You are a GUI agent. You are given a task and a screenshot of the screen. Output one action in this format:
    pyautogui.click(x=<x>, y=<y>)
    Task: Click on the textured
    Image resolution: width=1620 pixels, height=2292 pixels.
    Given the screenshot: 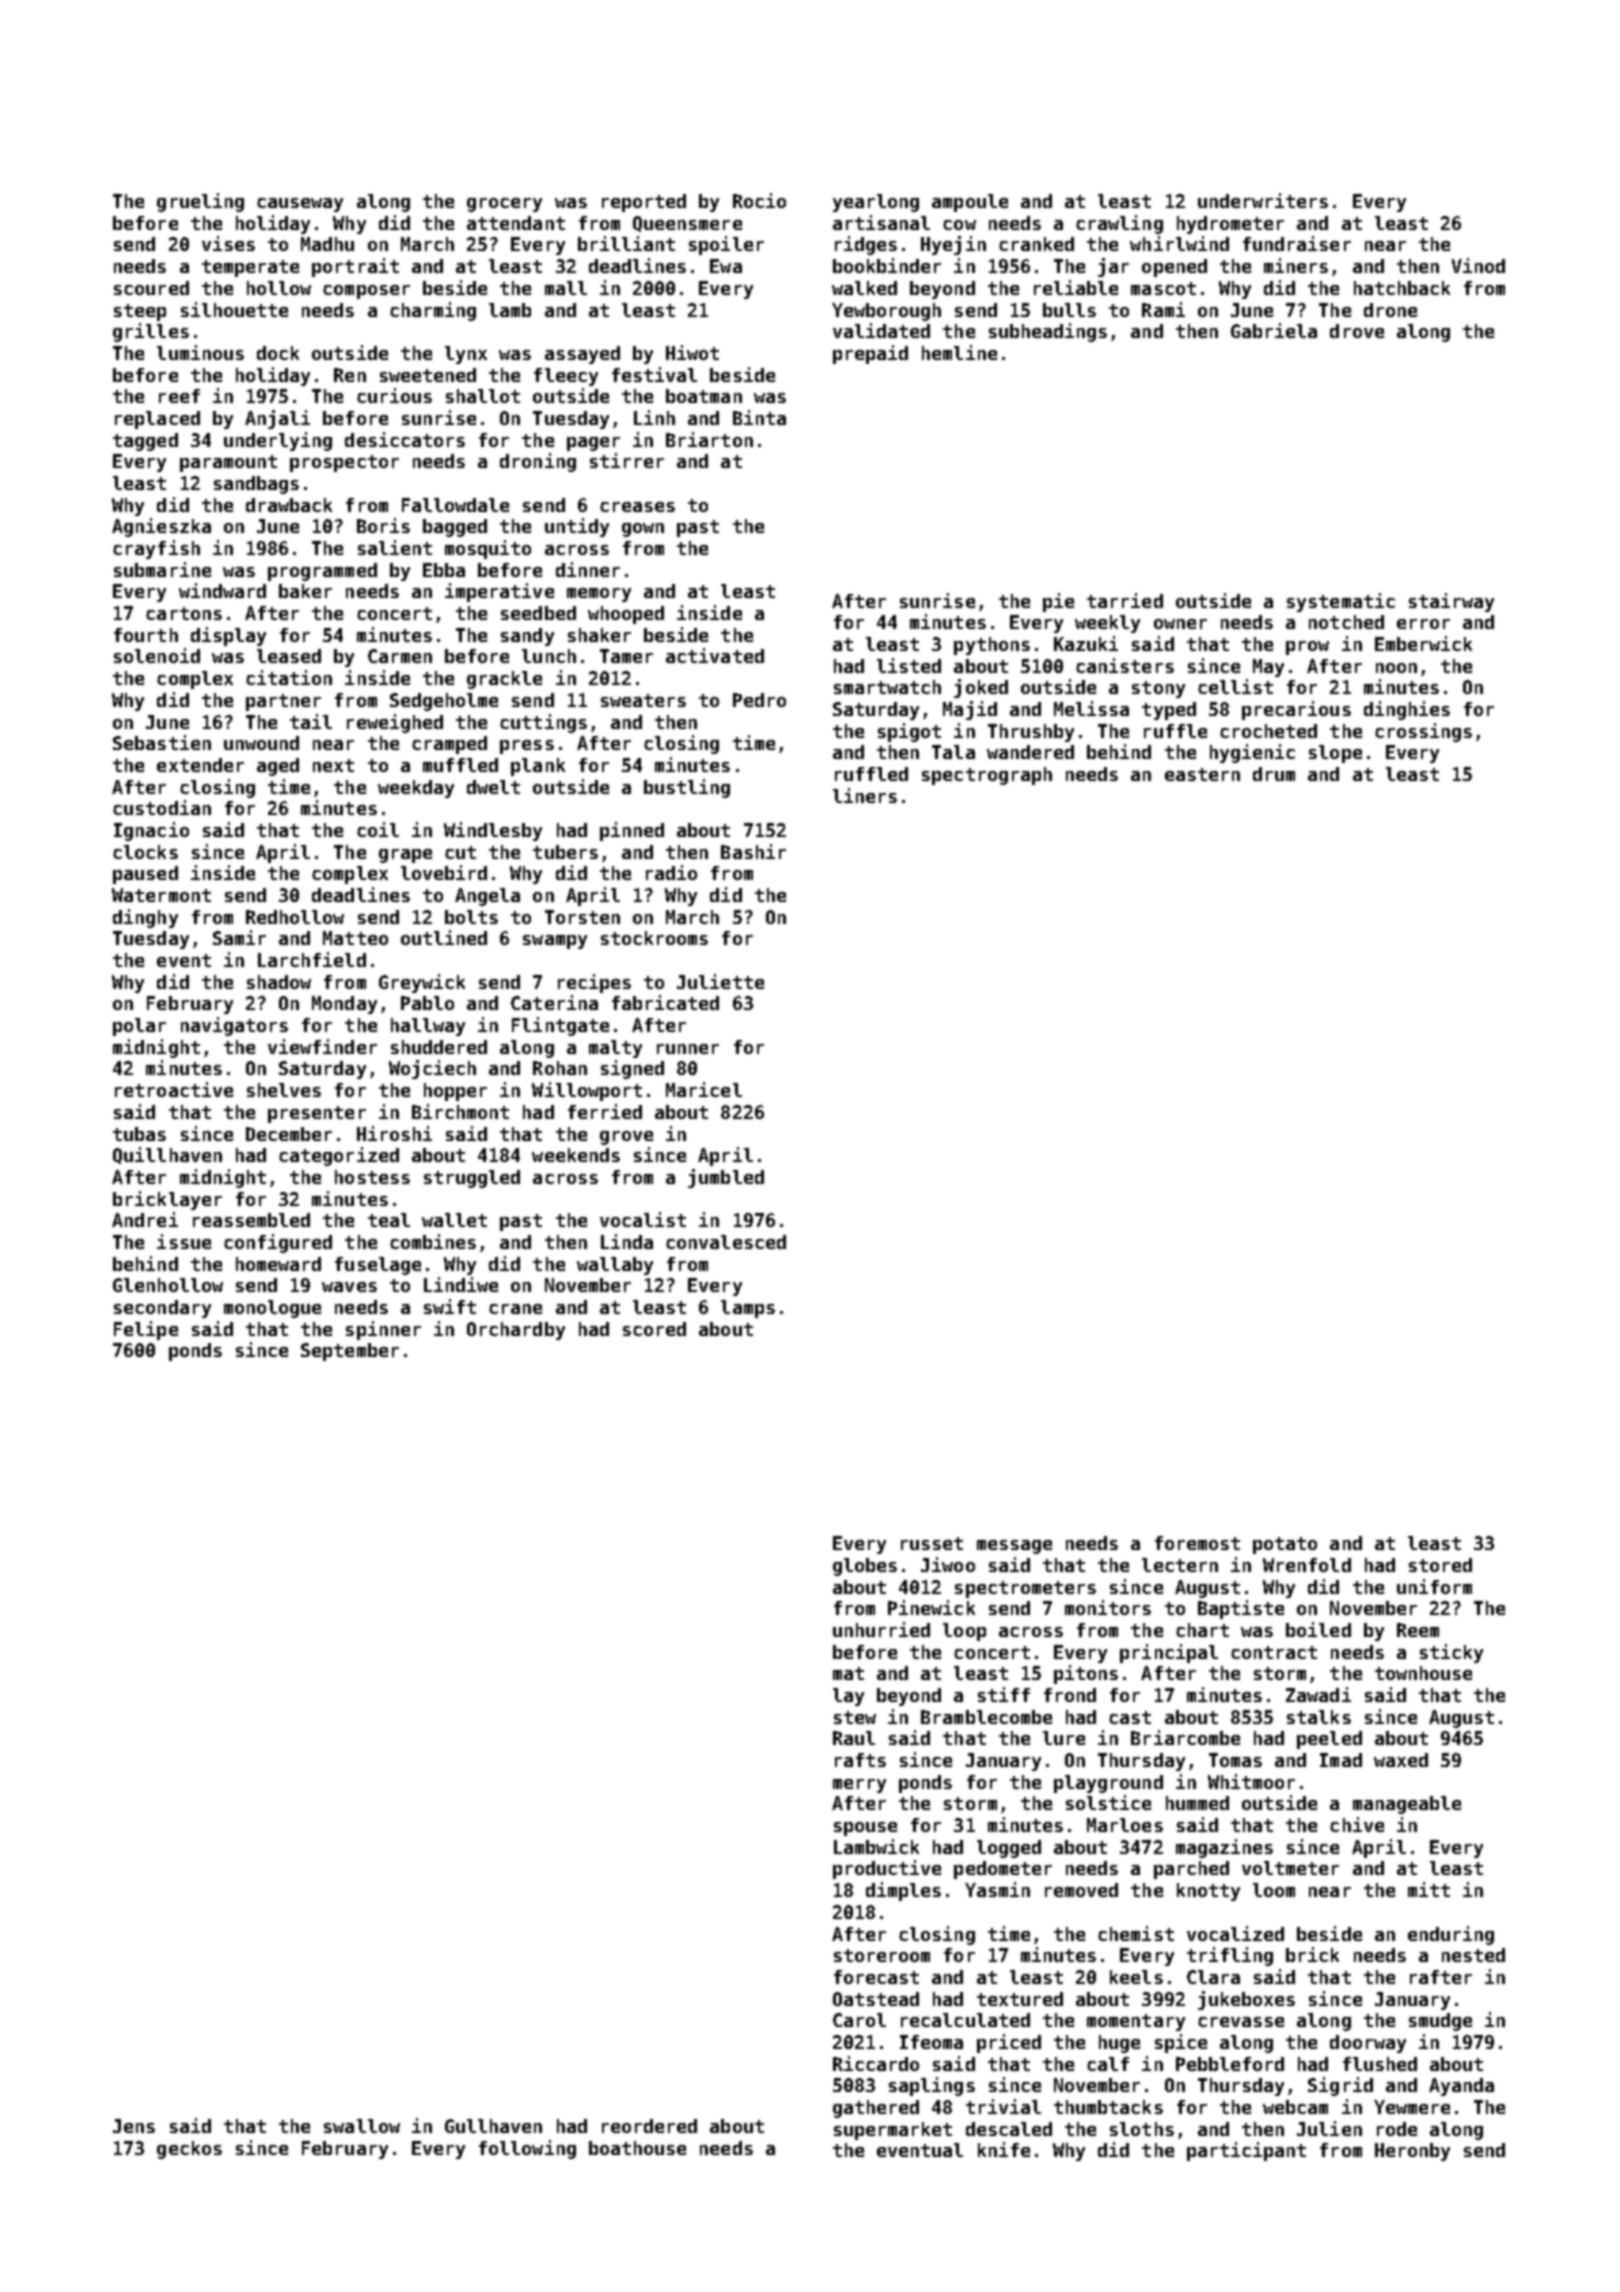 What is the action you would take?
    pyautogui.click(x=1020, y=1999)
